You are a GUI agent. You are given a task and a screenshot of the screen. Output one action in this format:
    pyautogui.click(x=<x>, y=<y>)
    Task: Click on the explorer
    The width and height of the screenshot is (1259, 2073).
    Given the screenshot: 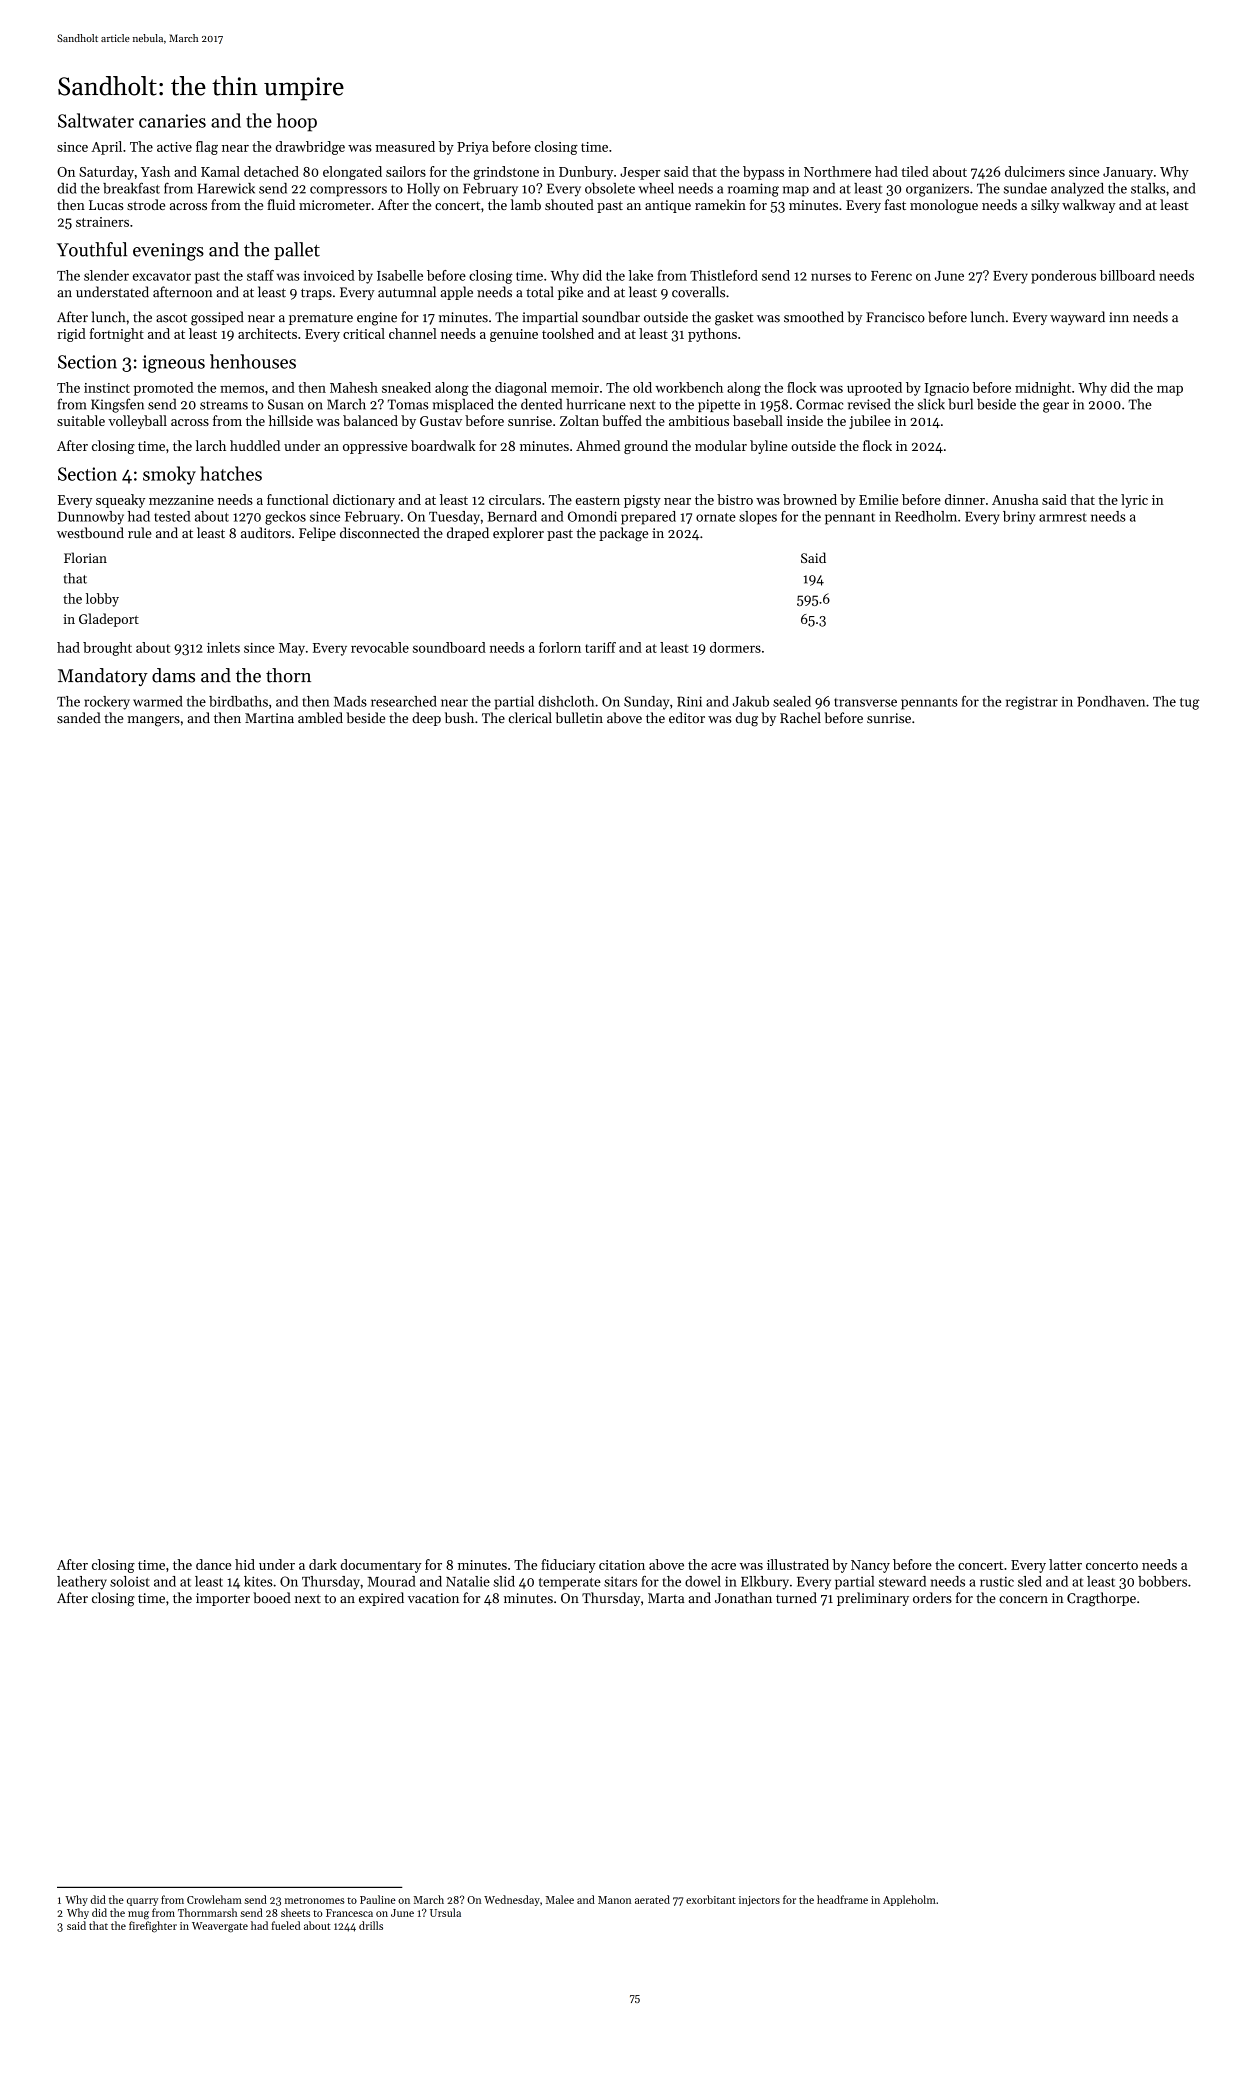 What is the action you would take?
    pyautogui.click(x=518, y=534)
